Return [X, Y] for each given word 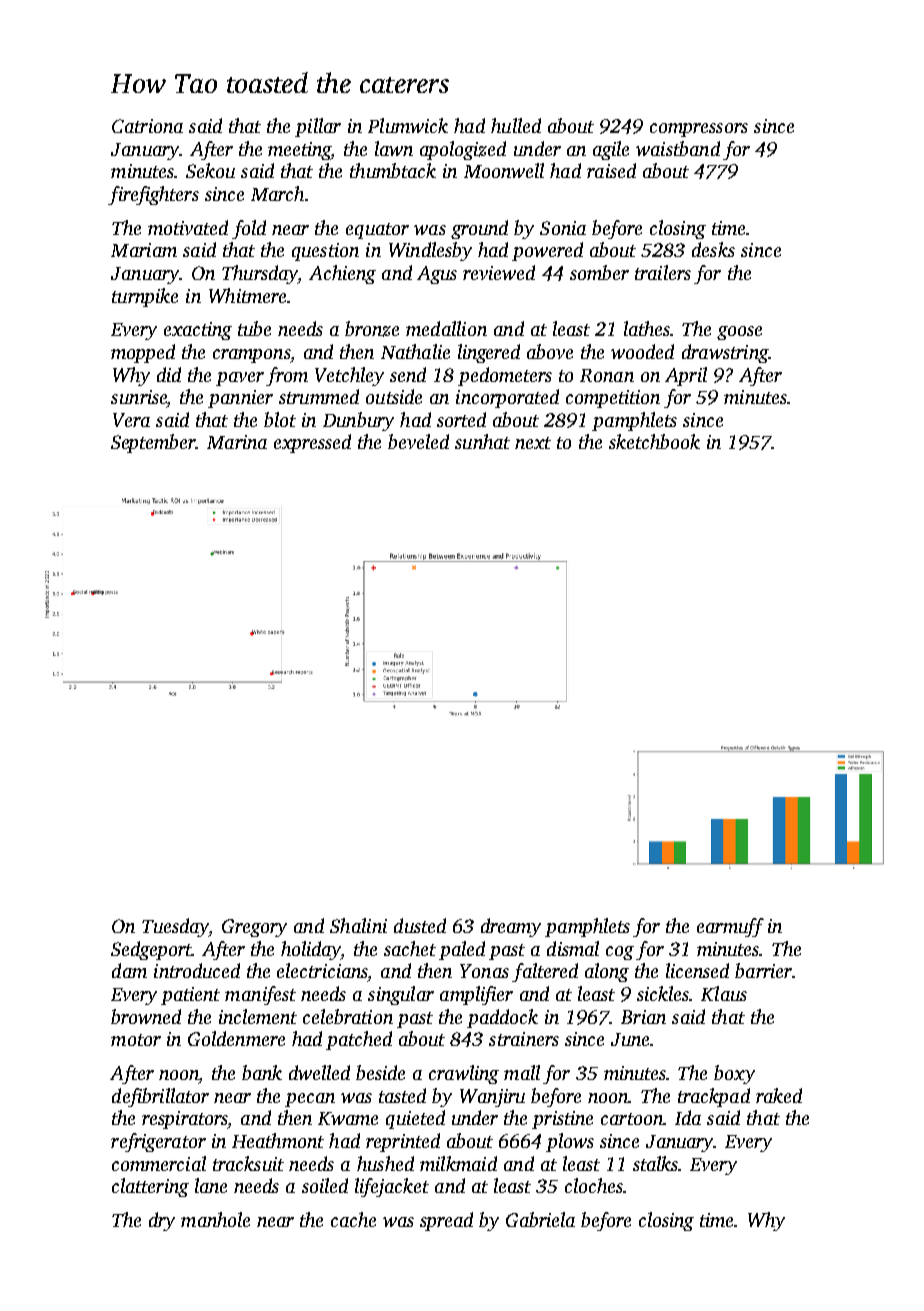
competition [613, 399]
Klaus [724, 993]
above [550, 351]
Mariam [144, 250]
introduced [197, 970]
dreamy [511, 927]
